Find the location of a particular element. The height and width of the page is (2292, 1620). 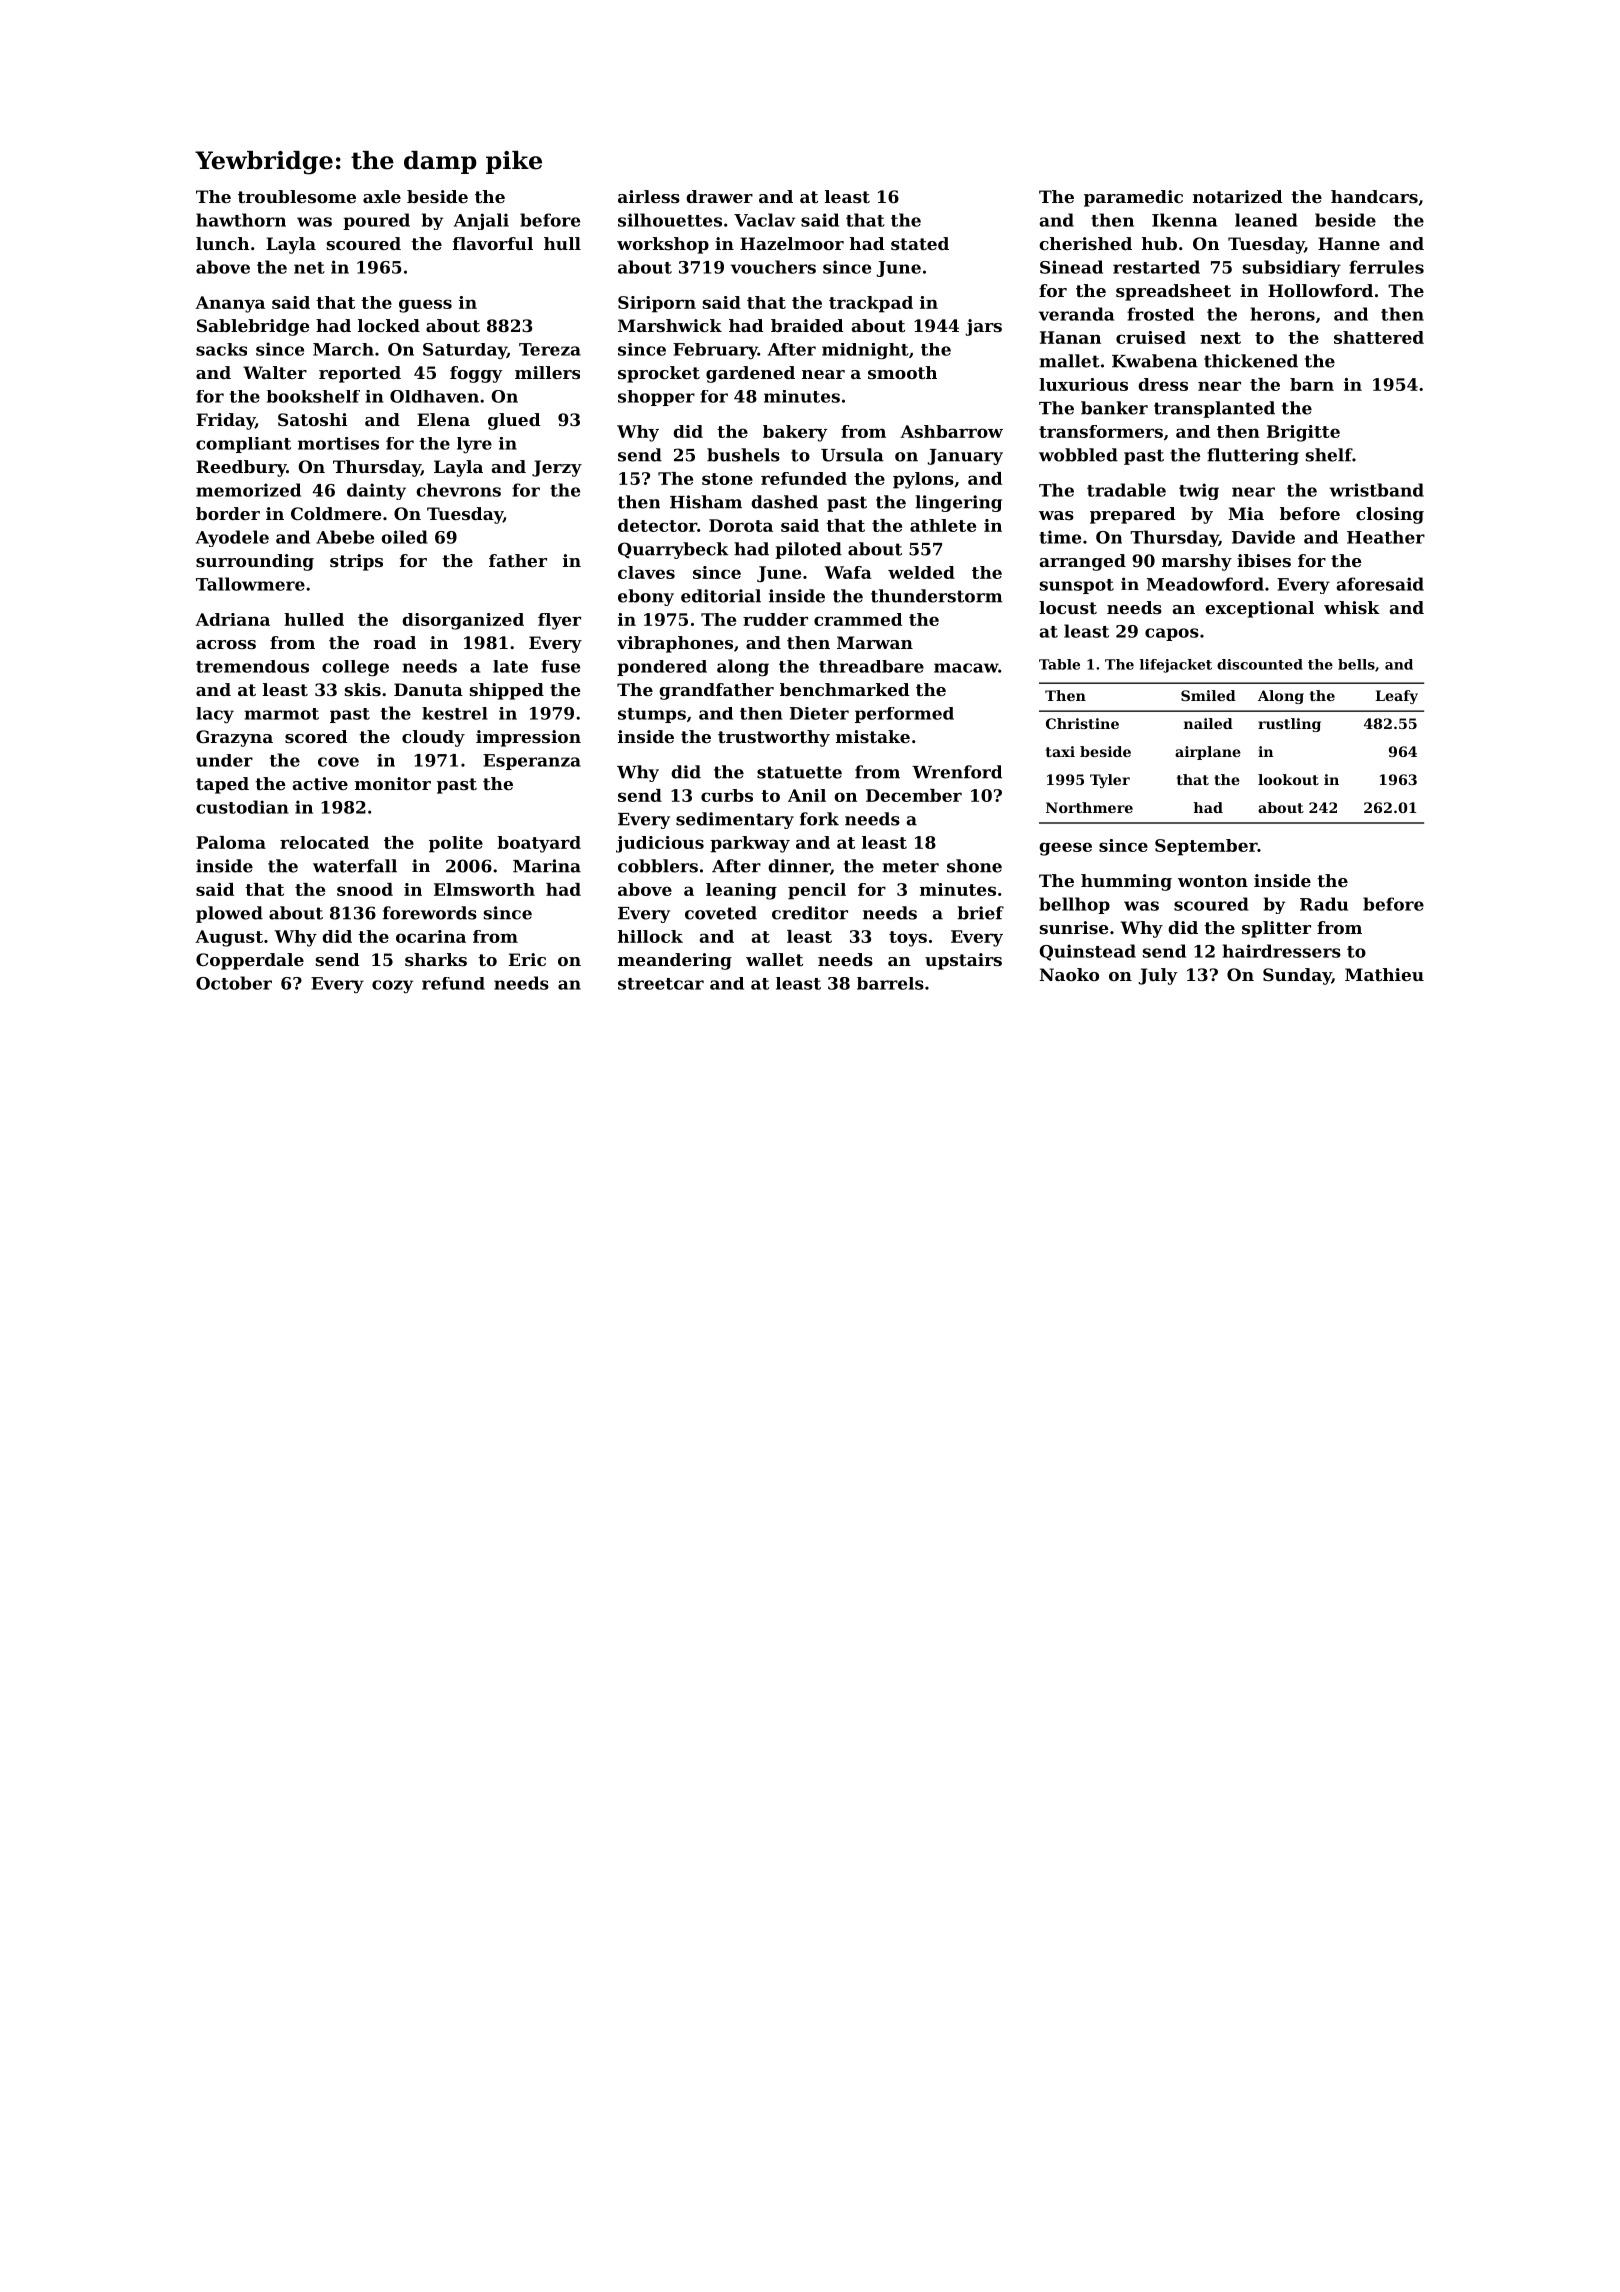

tremendous is located at coordinates (252, 666).
